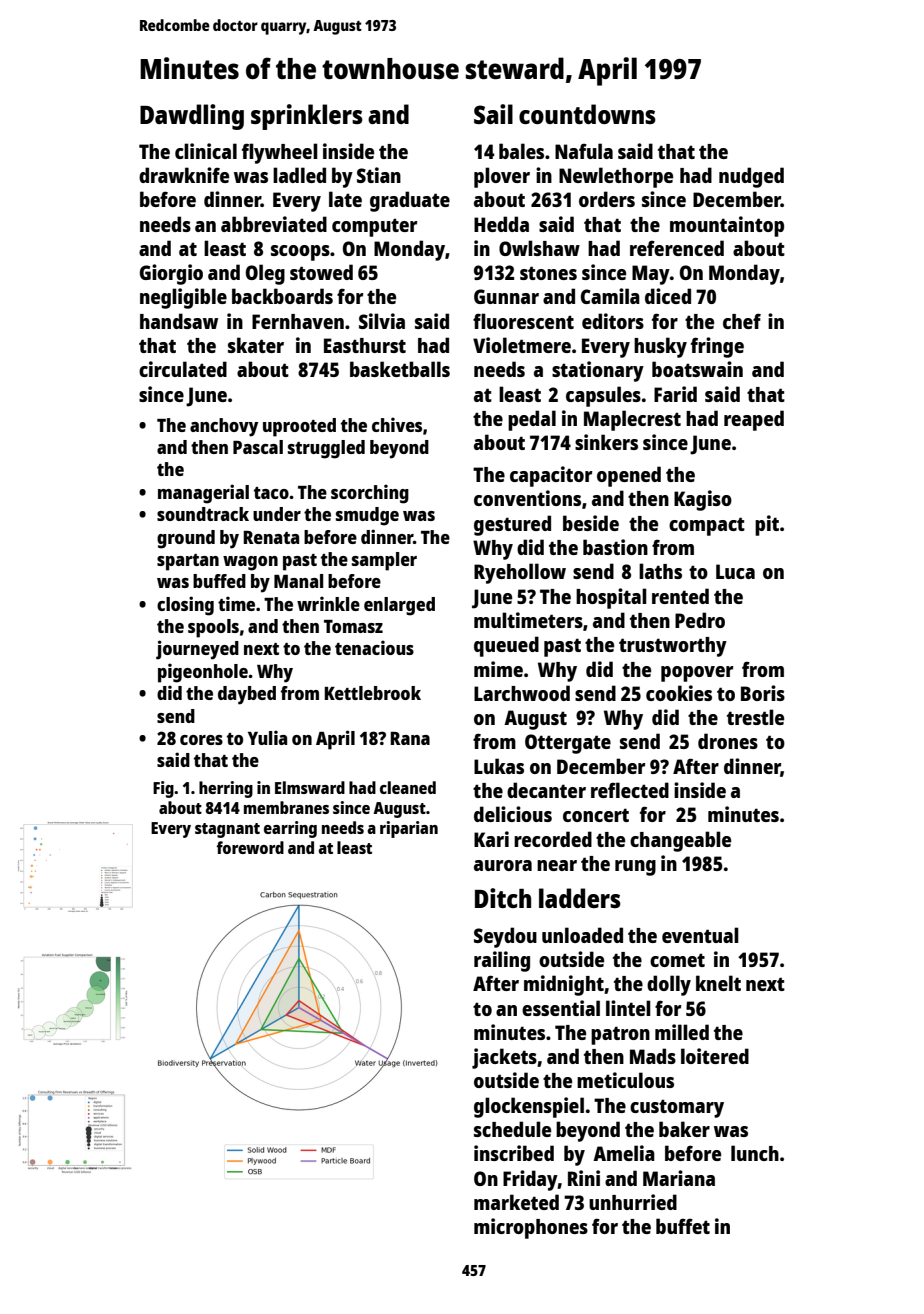 This screenshot has width=924, height=1314. Describe the element at coordinates (512, 1129) in the screenshot. I see `schedule` at that location.
